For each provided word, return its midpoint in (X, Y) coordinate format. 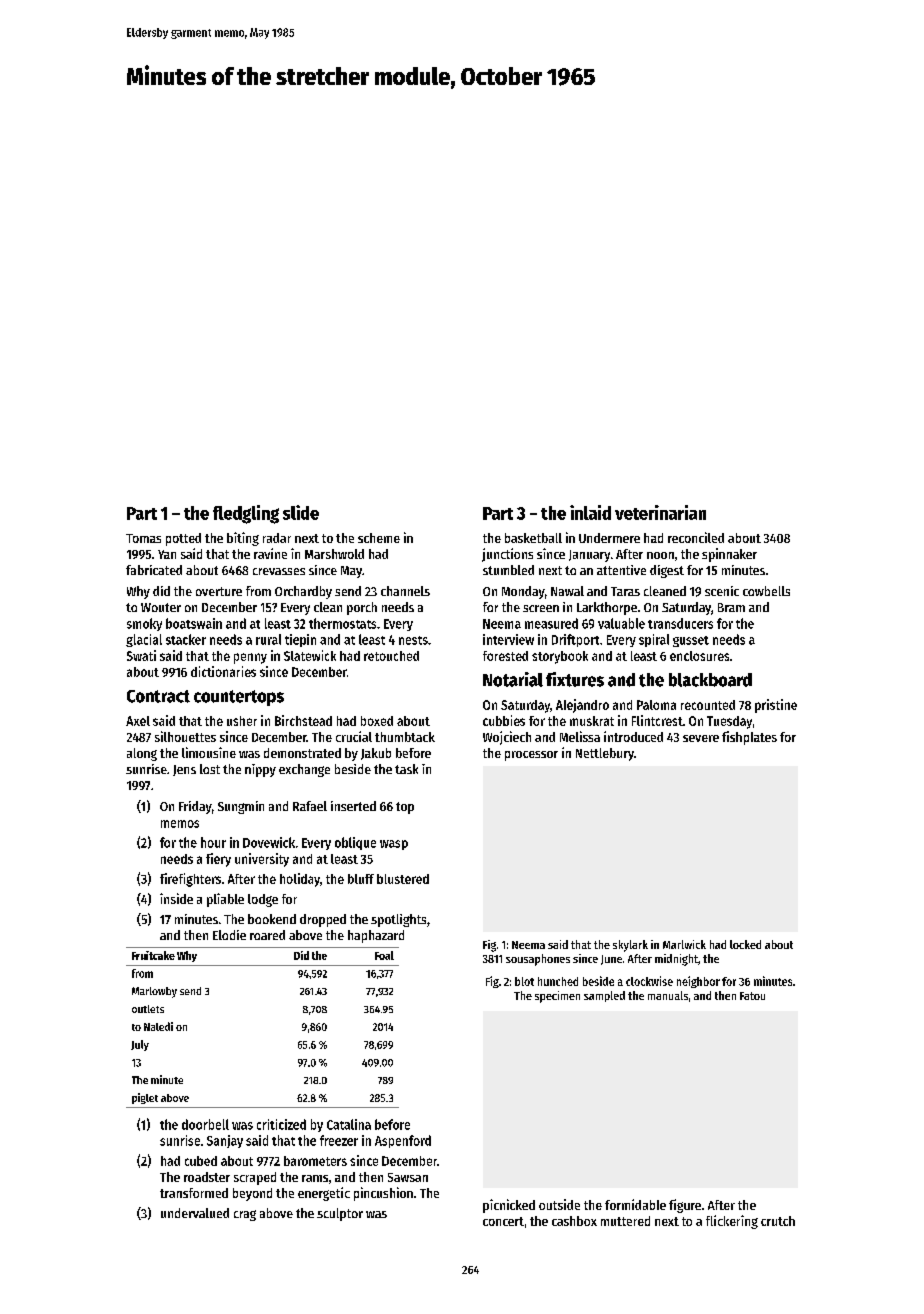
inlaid (590, 512)
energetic (324, 1194)
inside (176, 898)
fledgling (246, 514)
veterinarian (660, 512)
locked (745, 944)
